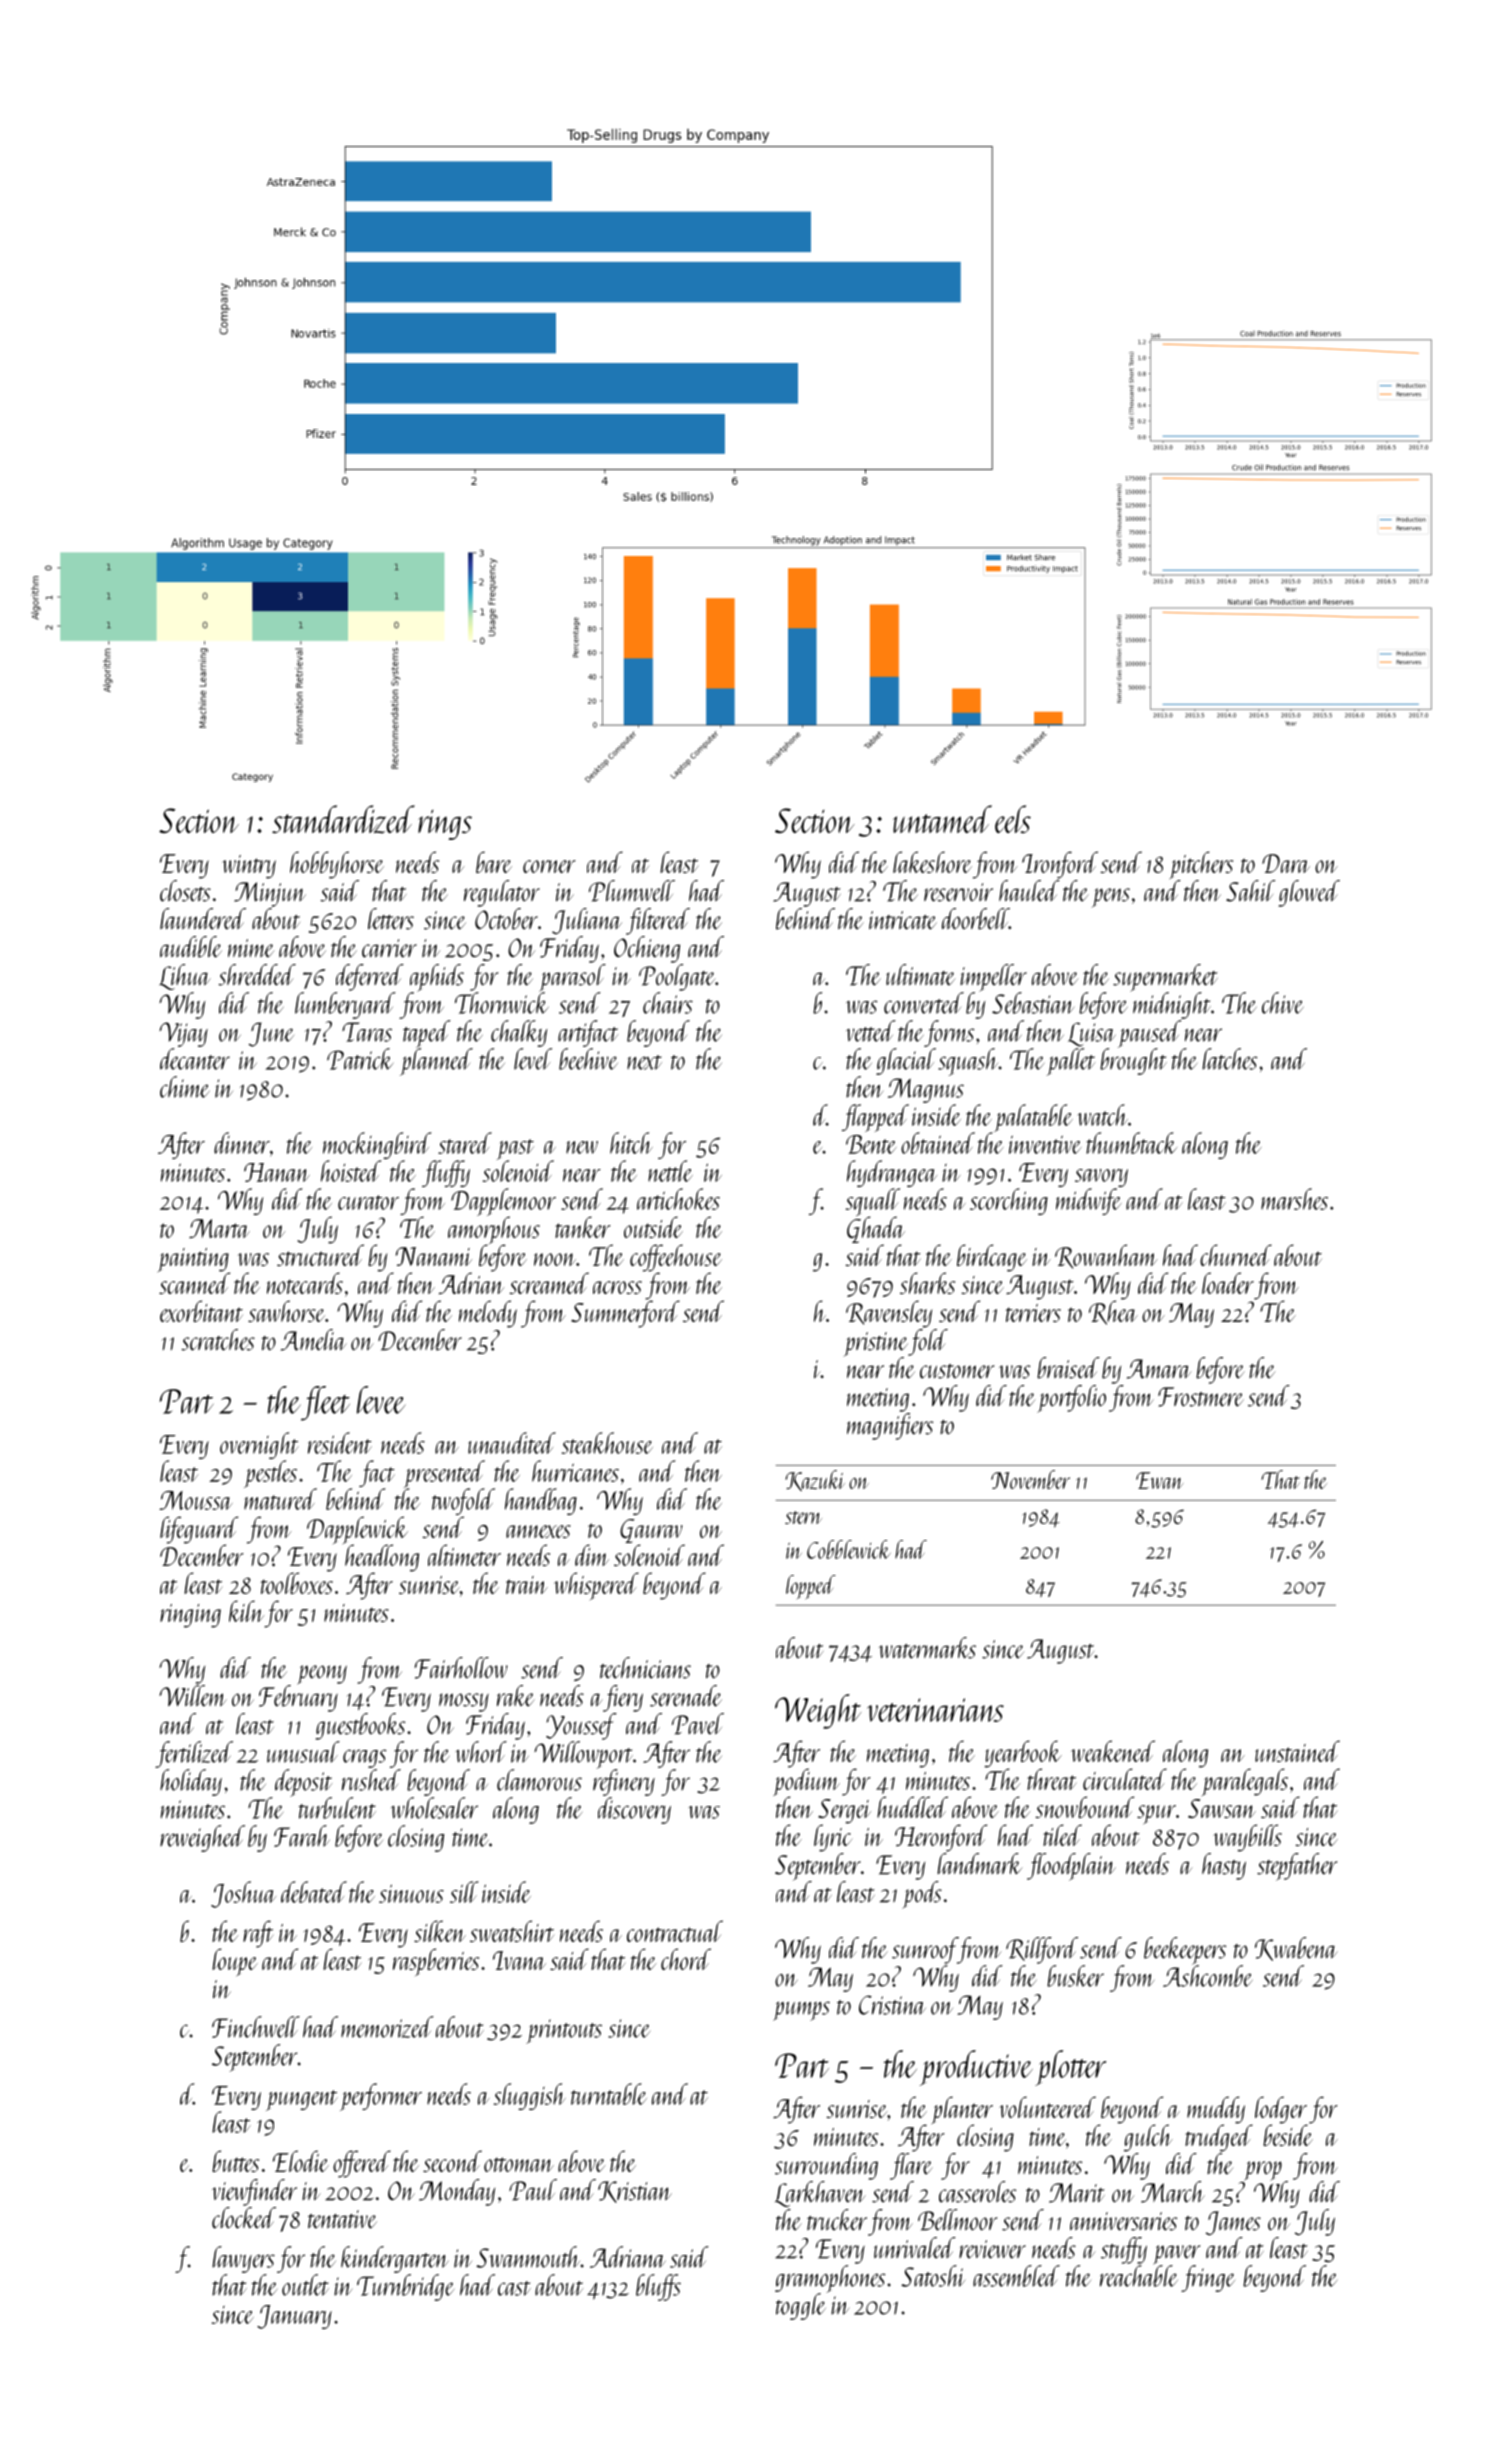 The image size is (1496, 2464). I want to click on fertilized, so click(194, 1754).
